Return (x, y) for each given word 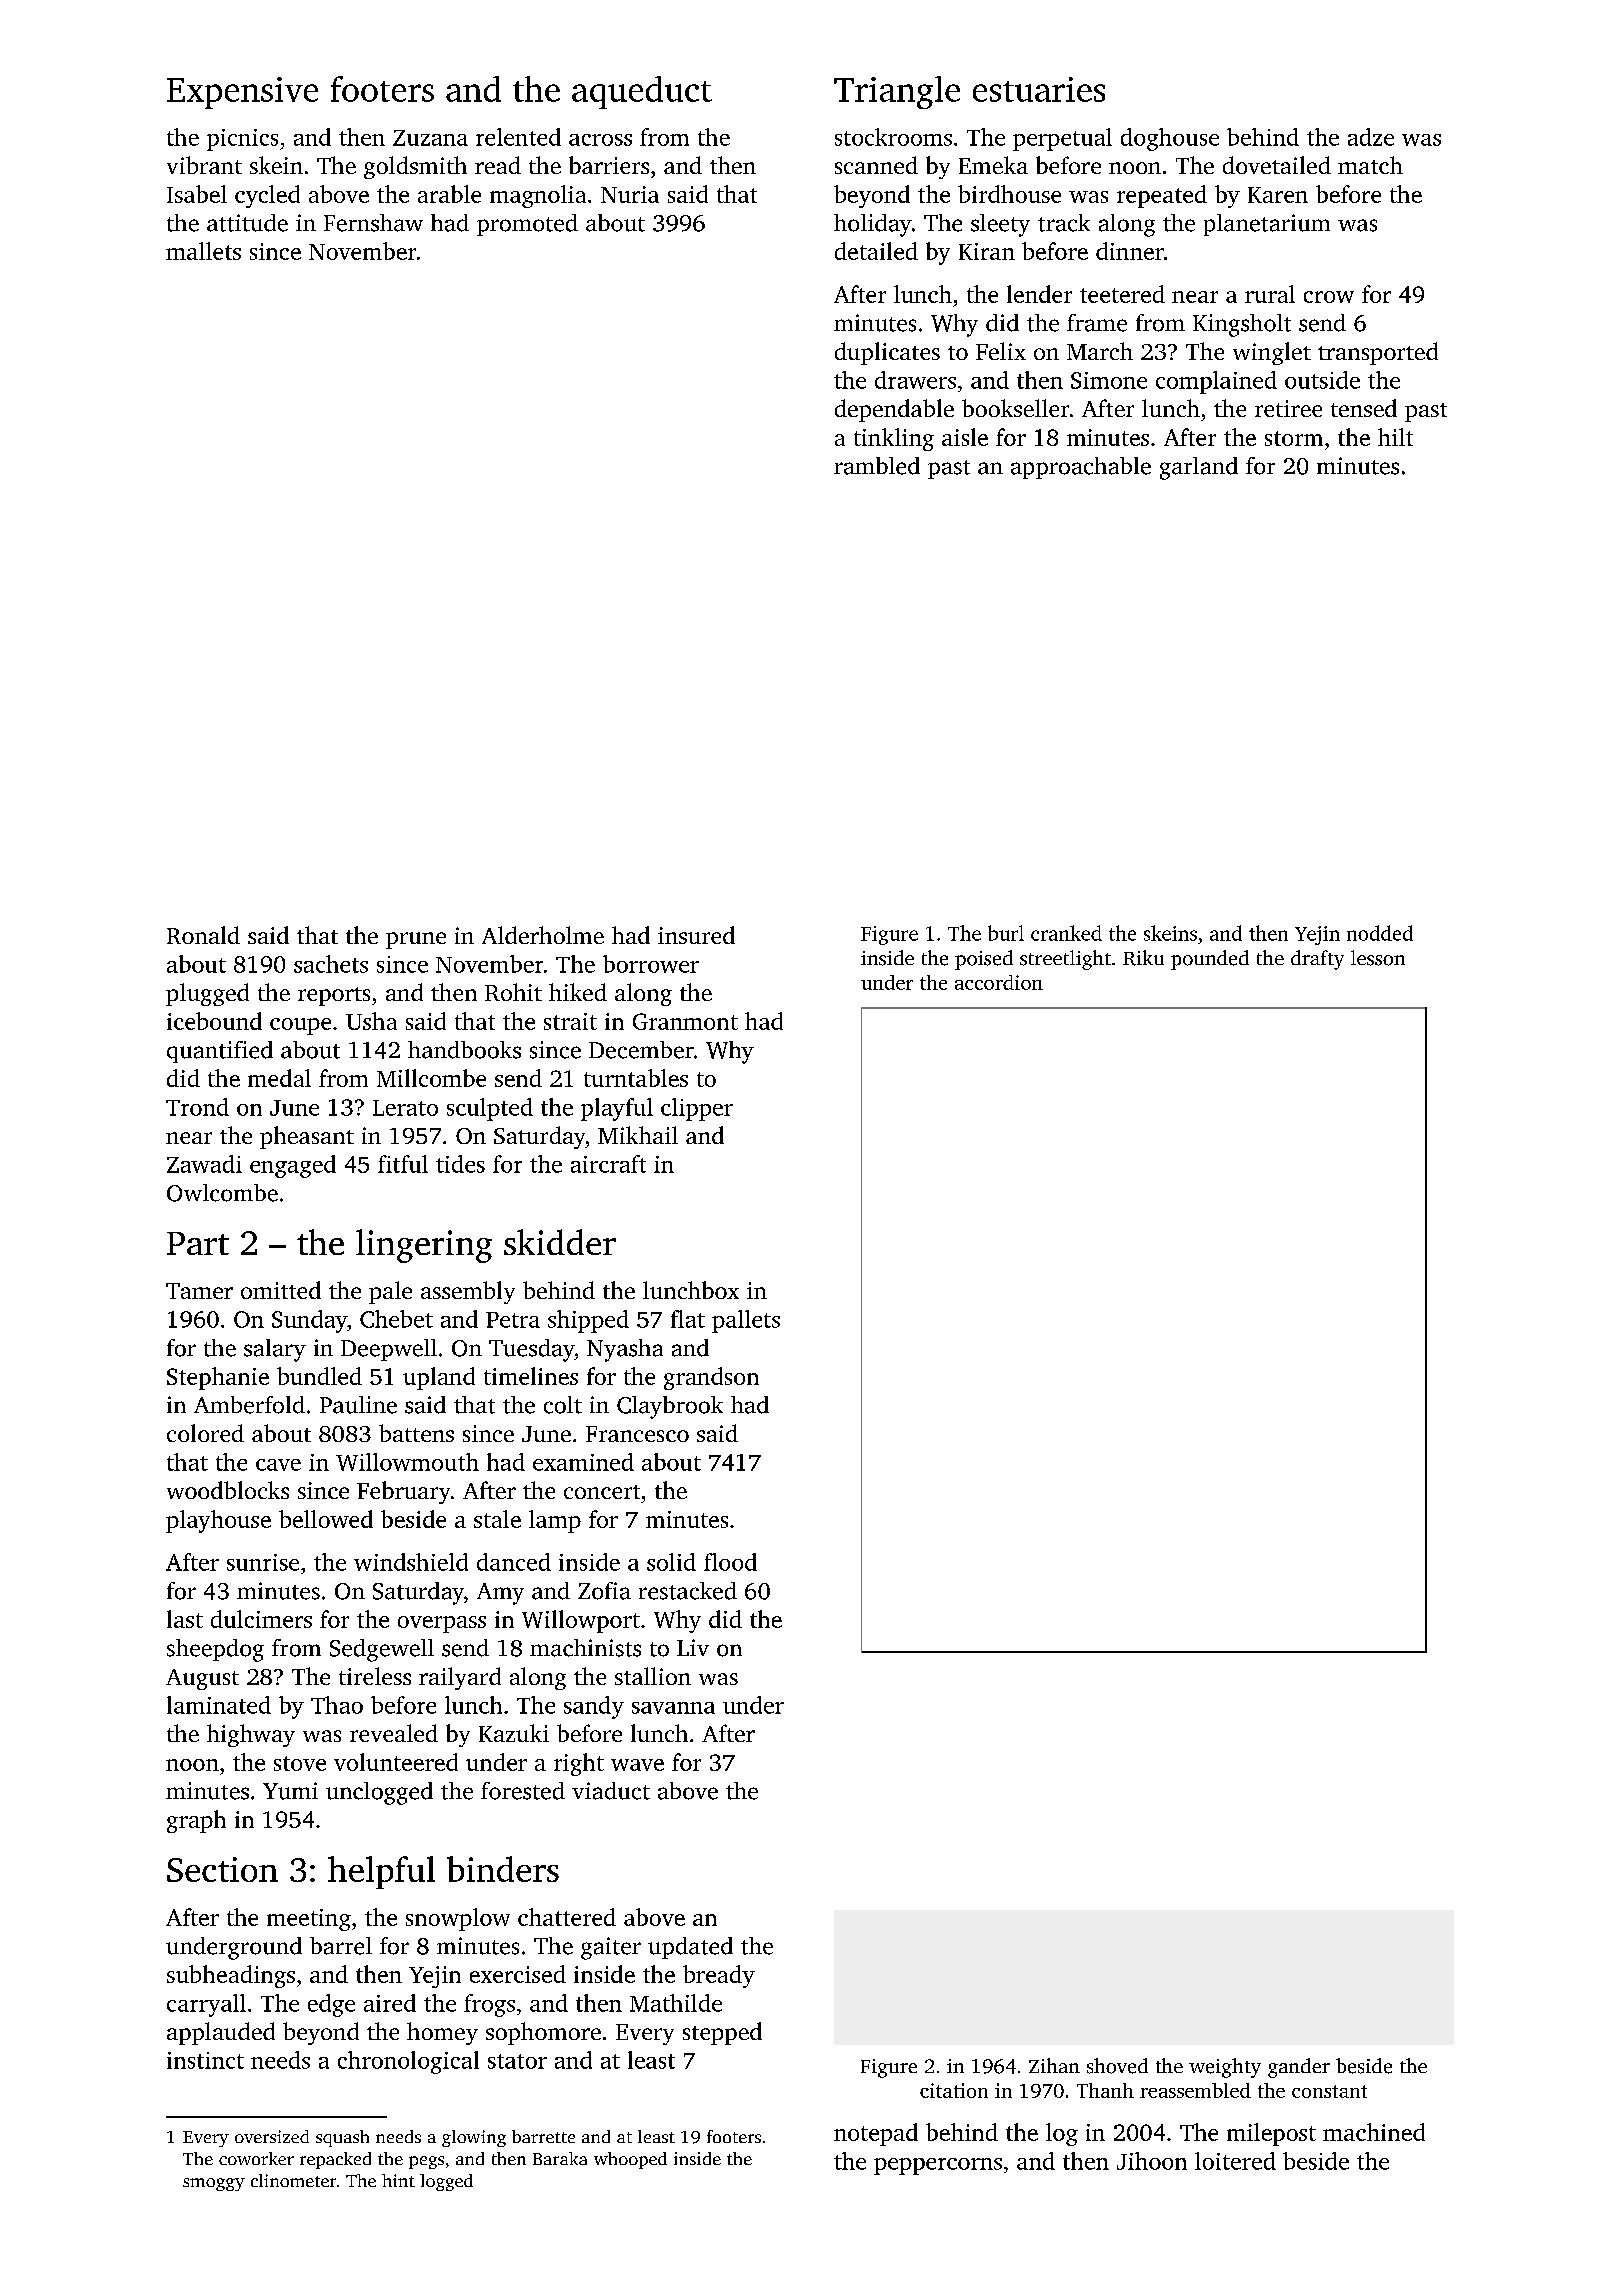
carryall (206, 2005)
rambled (877, 466)
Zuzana (430, 138)
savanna (673, 1708)
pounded (1210, 960)
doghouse (1170, 139)
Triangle (897, 92)
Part (198, 1243)
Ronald (203, 935)
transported (1378, 353)
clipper (697, 1109)
